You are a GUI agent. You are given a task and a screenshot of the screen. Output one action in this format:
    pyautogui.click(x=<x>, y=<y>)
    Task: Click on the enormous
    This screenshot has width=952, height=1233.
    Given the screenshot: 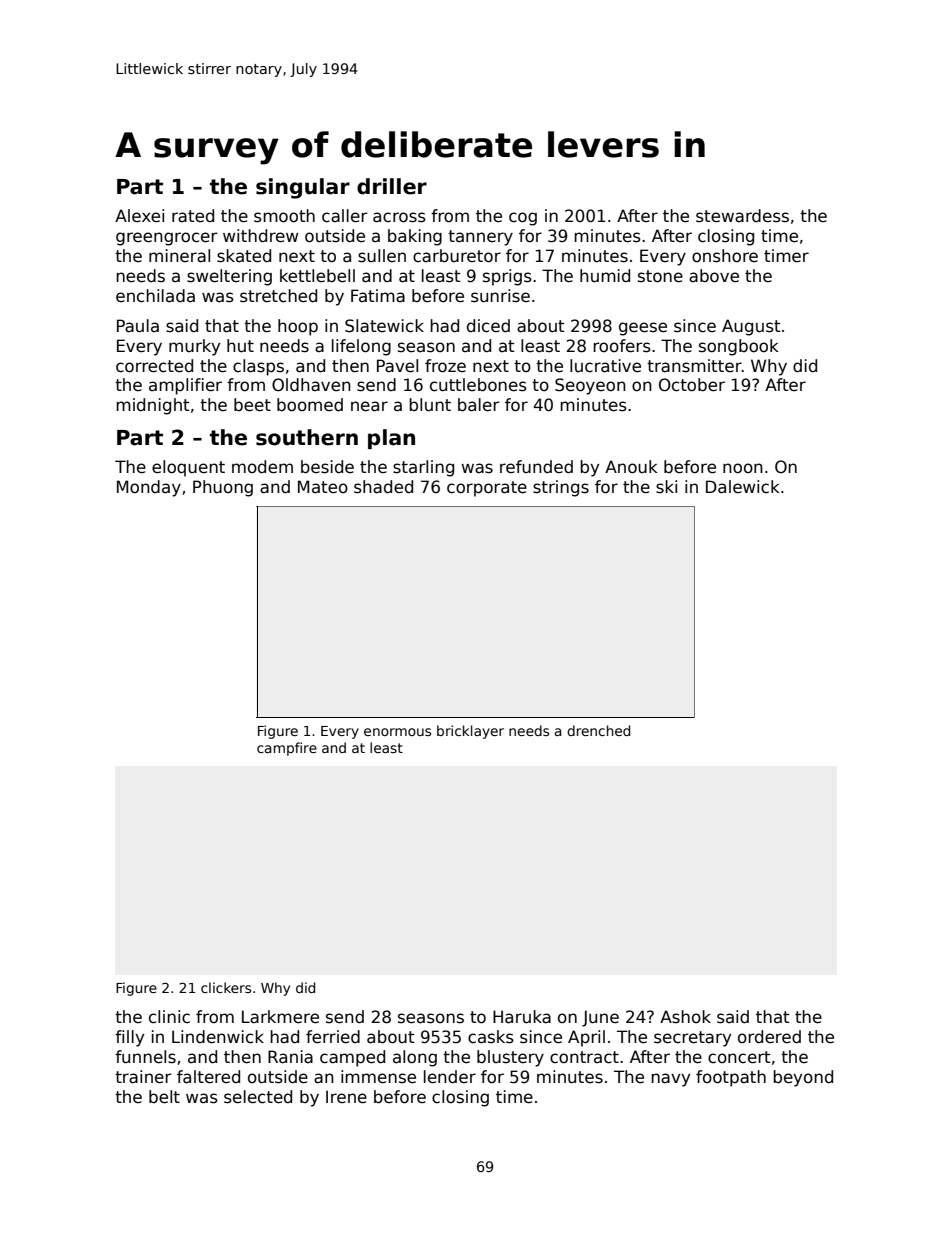 What is the action you would take?
    pyautogui.click(x=397, y=732)
